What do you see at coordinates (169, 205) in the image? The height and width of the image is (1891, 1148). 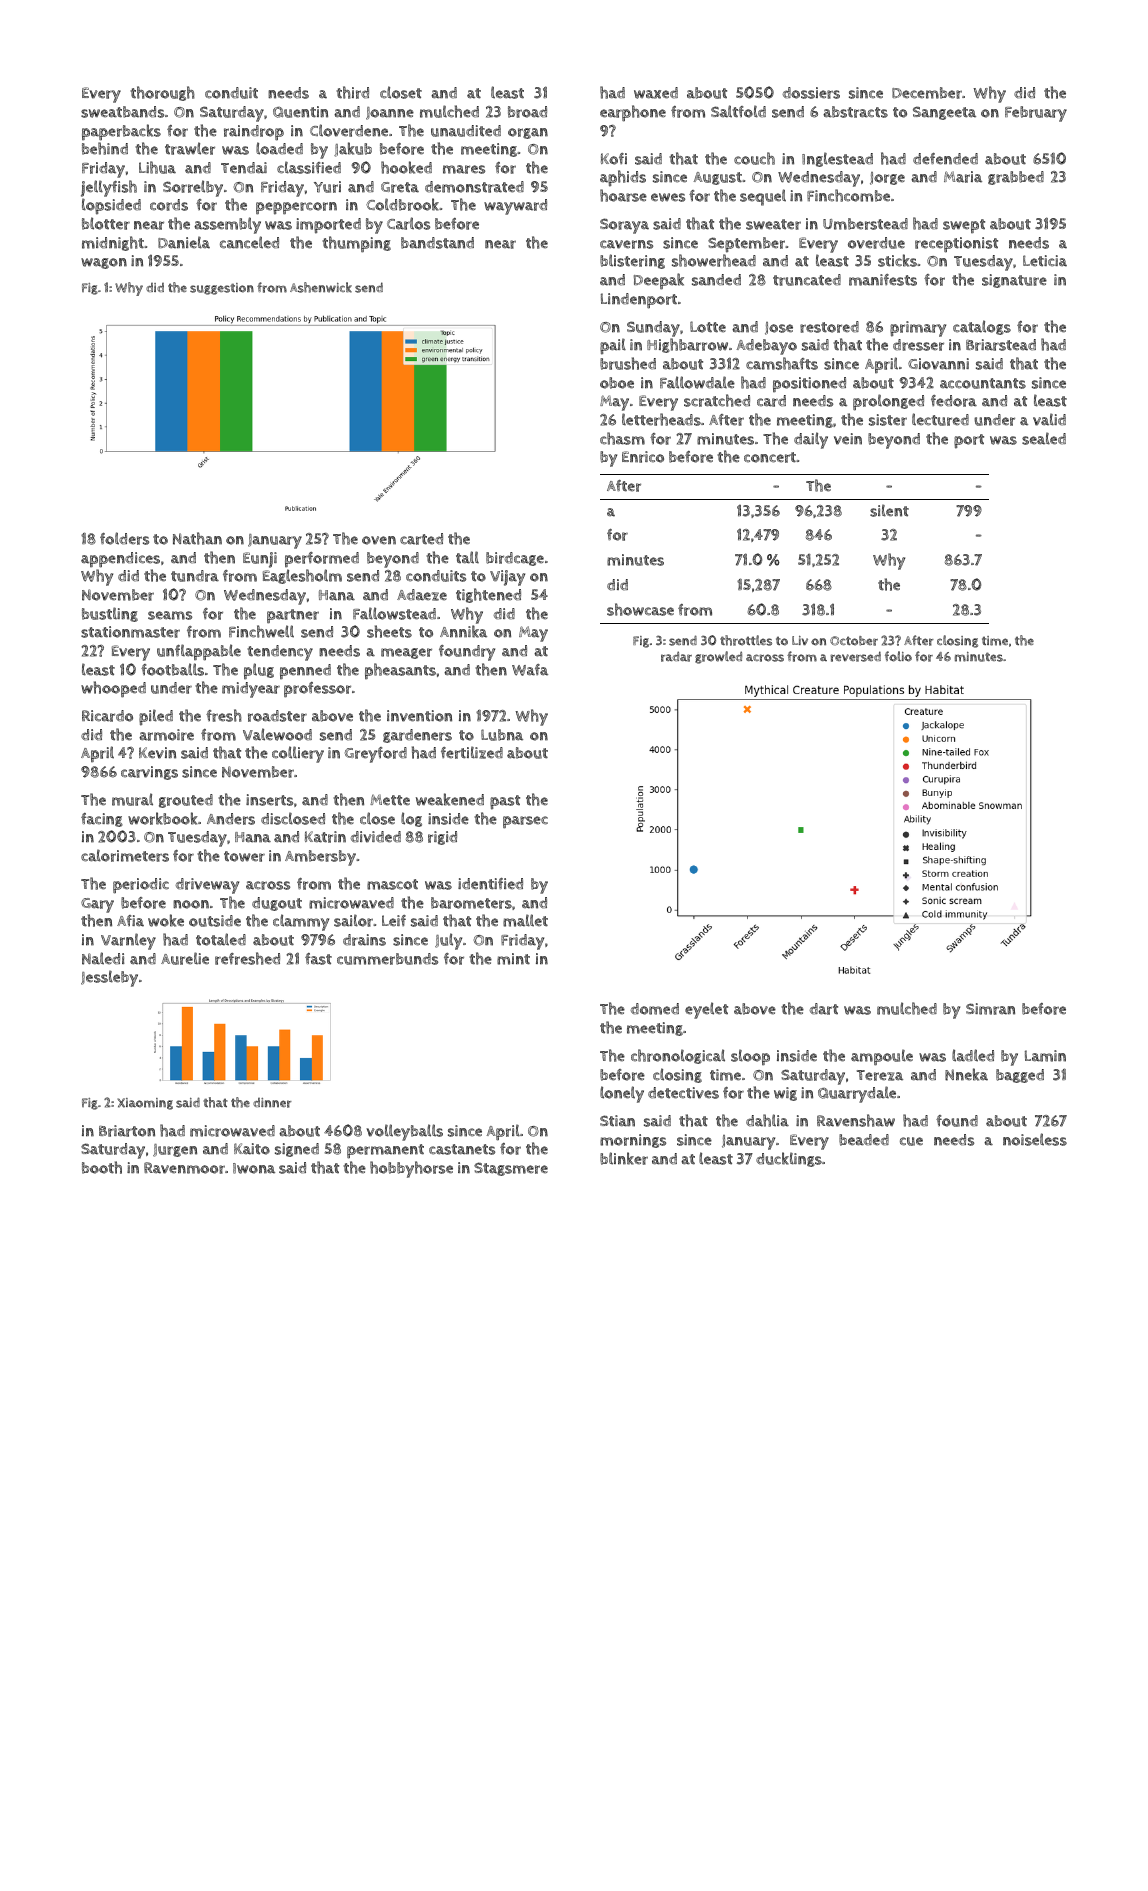 I see `cords` at bounding box center [169, 205].
